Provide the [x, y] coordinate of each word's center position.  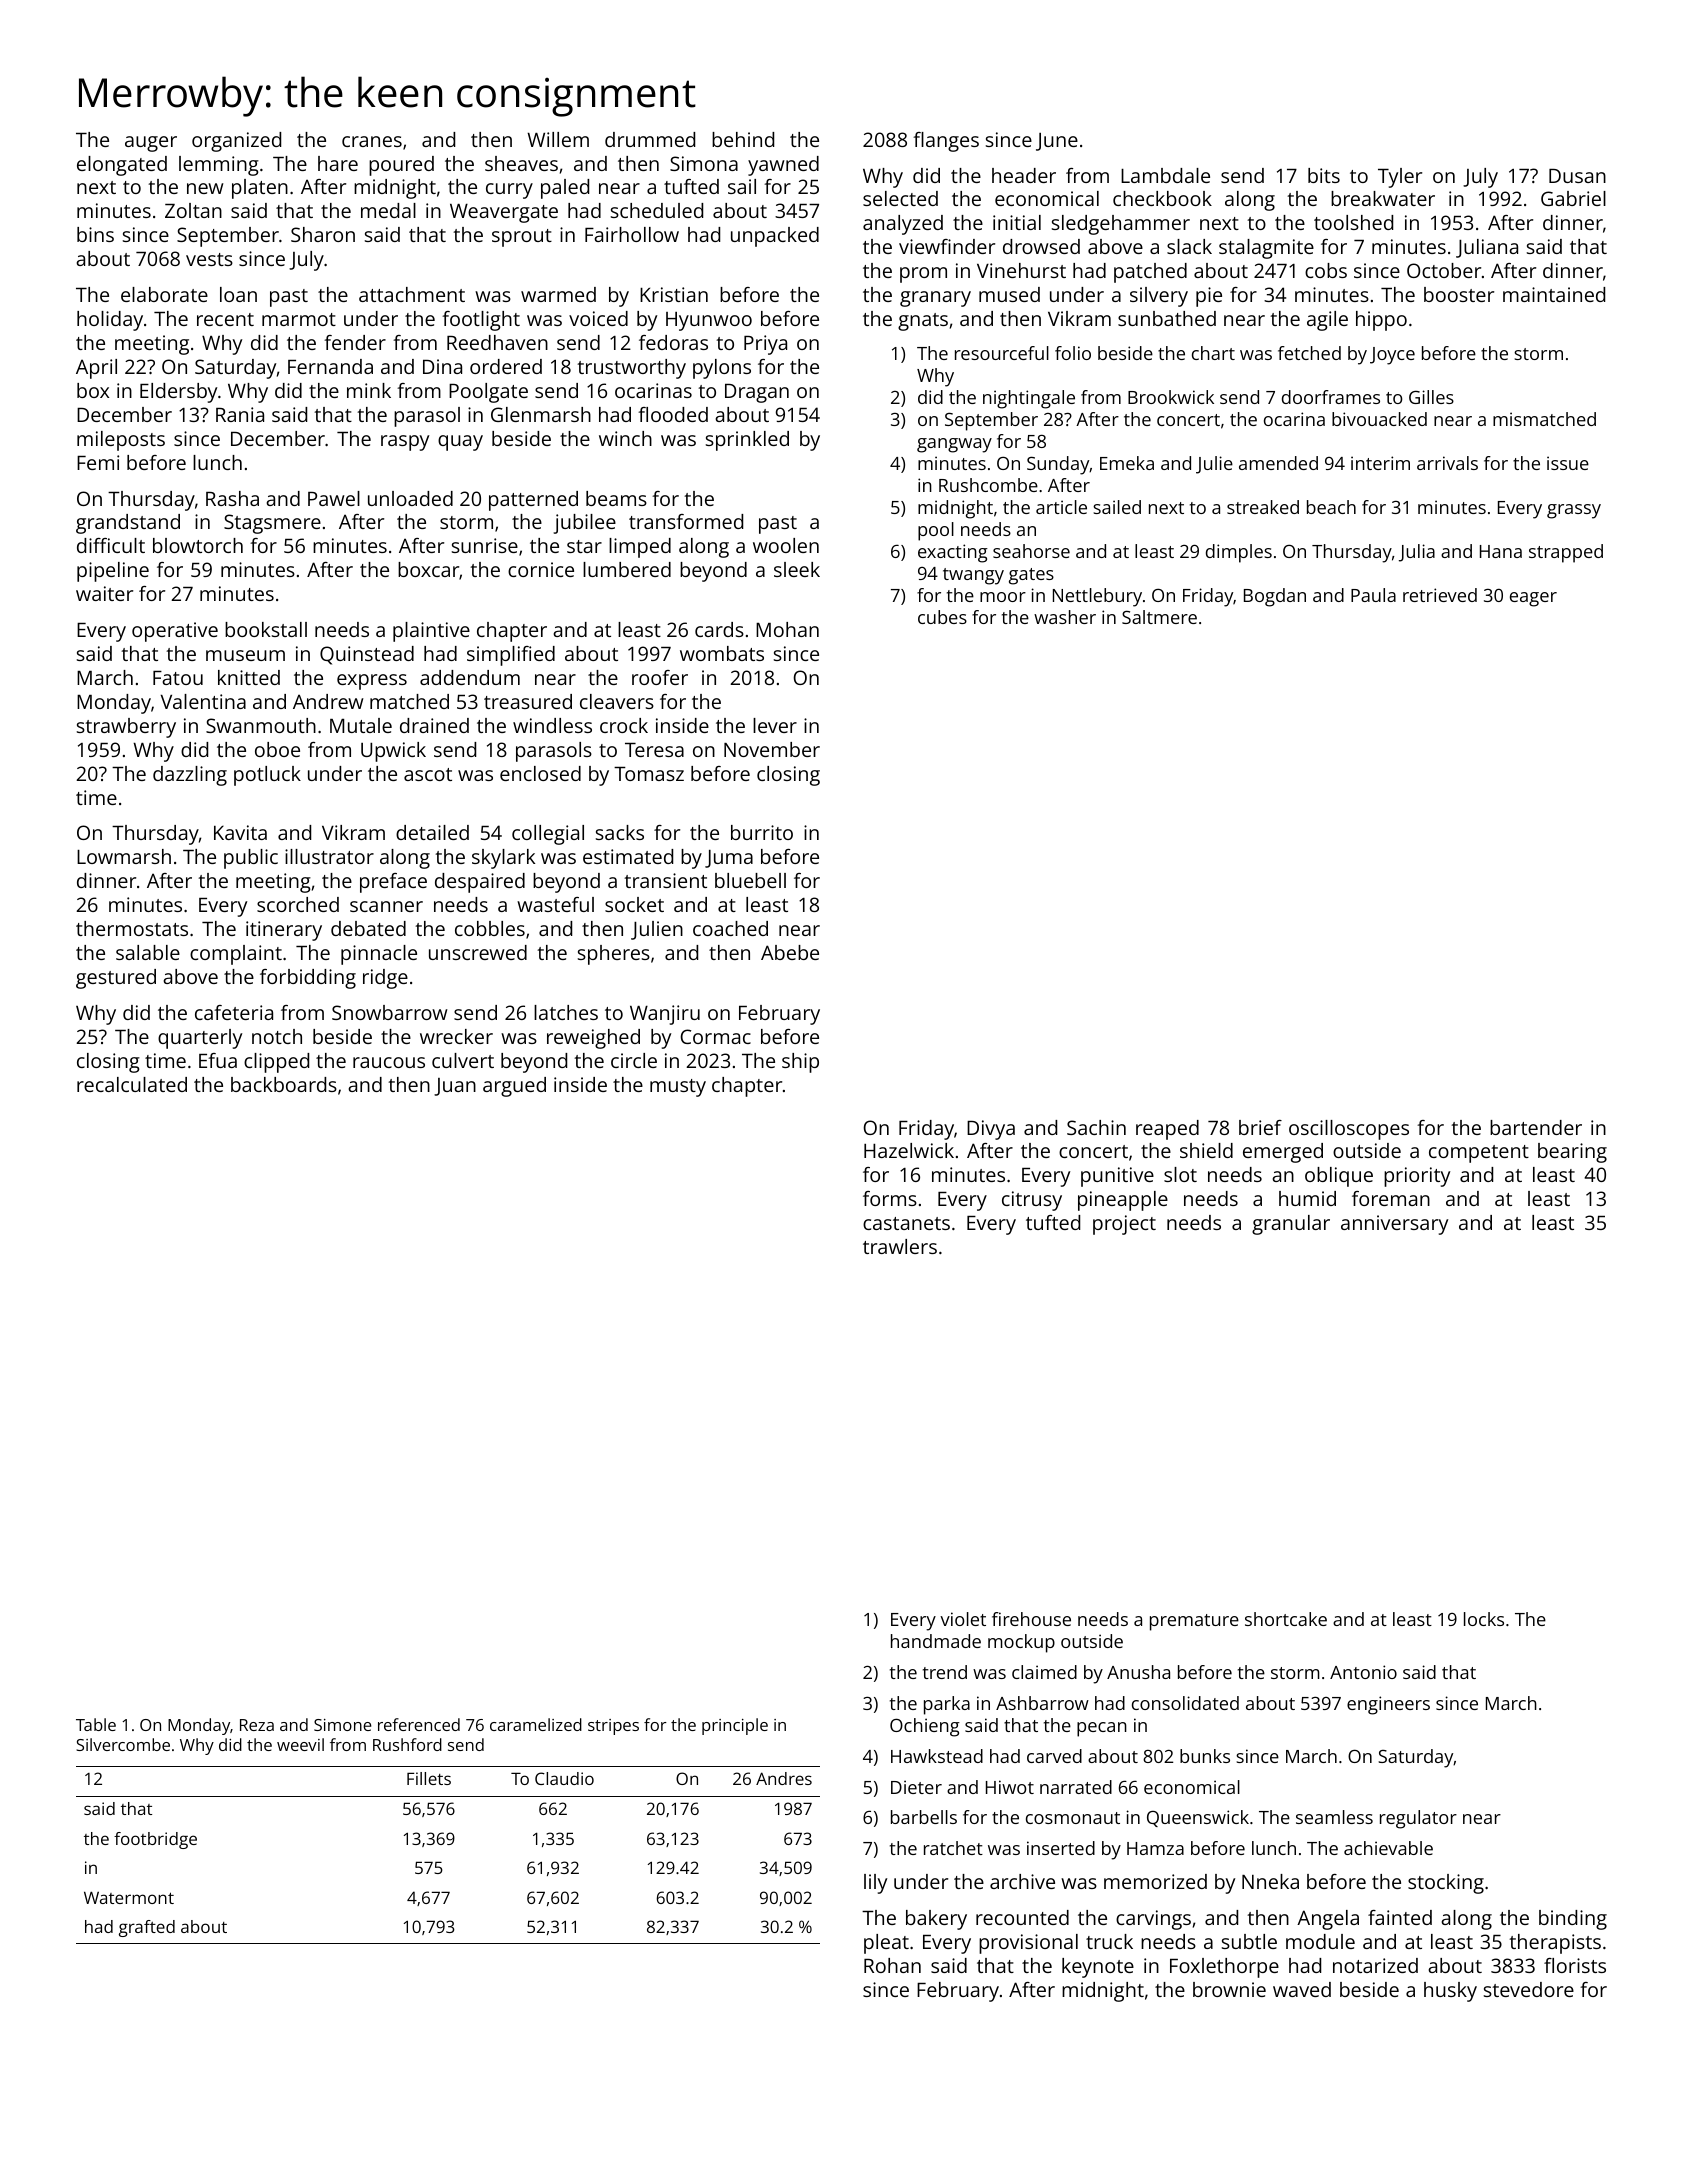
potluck [267, 776]
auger [151, 144]
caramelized [536, 1724]
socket [634, 904]
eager [1533, 599]
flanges [946, 142]
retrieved [1440, 595]
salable [148, 952]
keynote [1098, 1968]
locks [1484, 1619]
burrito [762, 832]
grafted [147, 1928]
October [1444, 270]
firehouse [1031, 1619]
